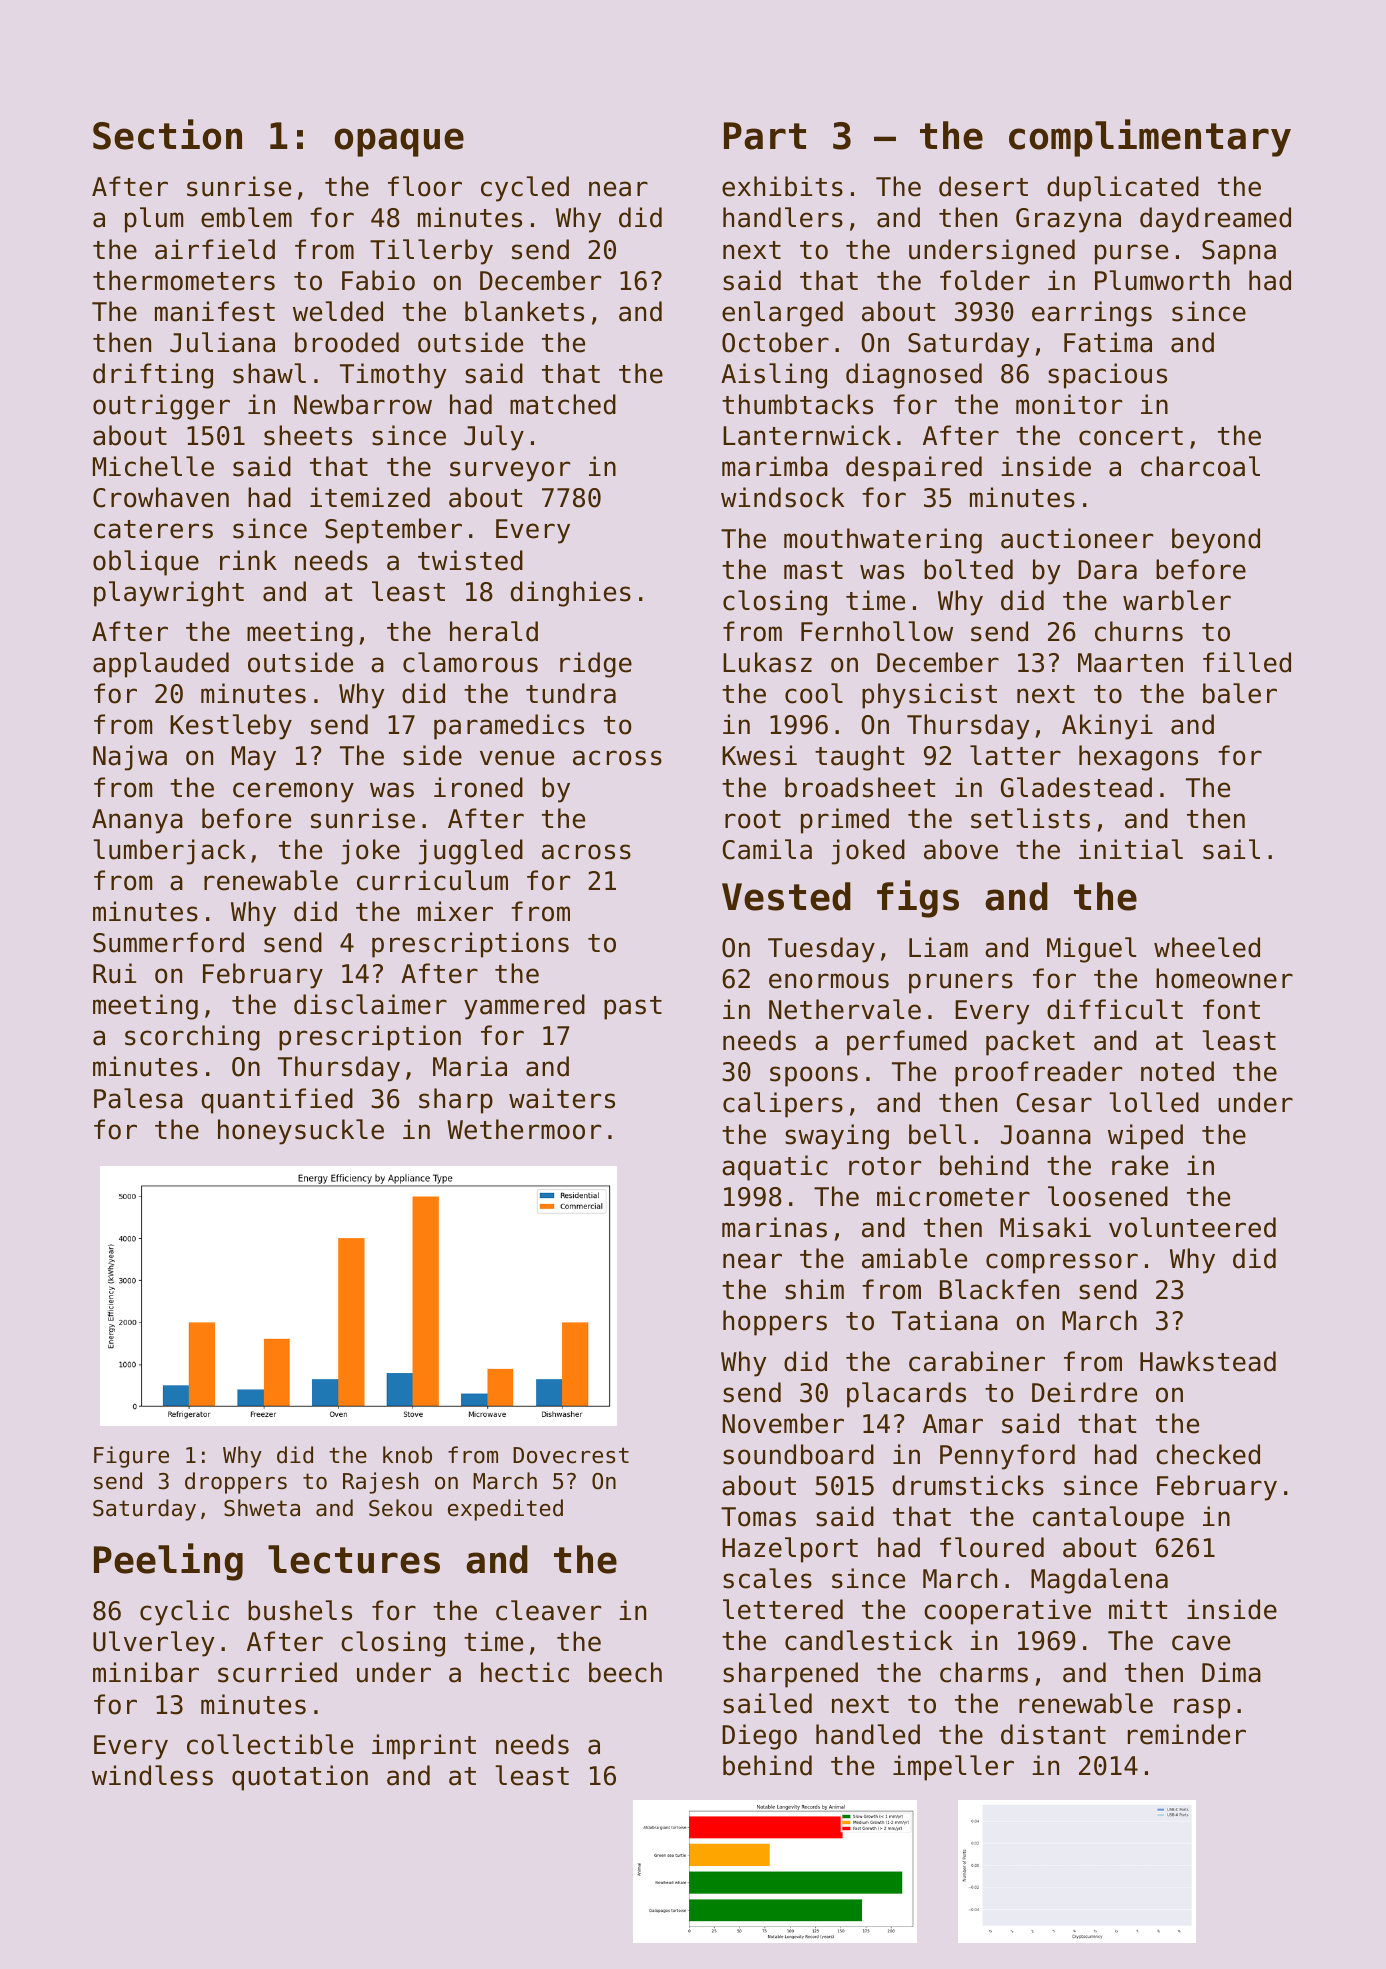  What do you see at coordinates (399, 142) in the document?
I see `opaque` at bounding box center [399, 142].
